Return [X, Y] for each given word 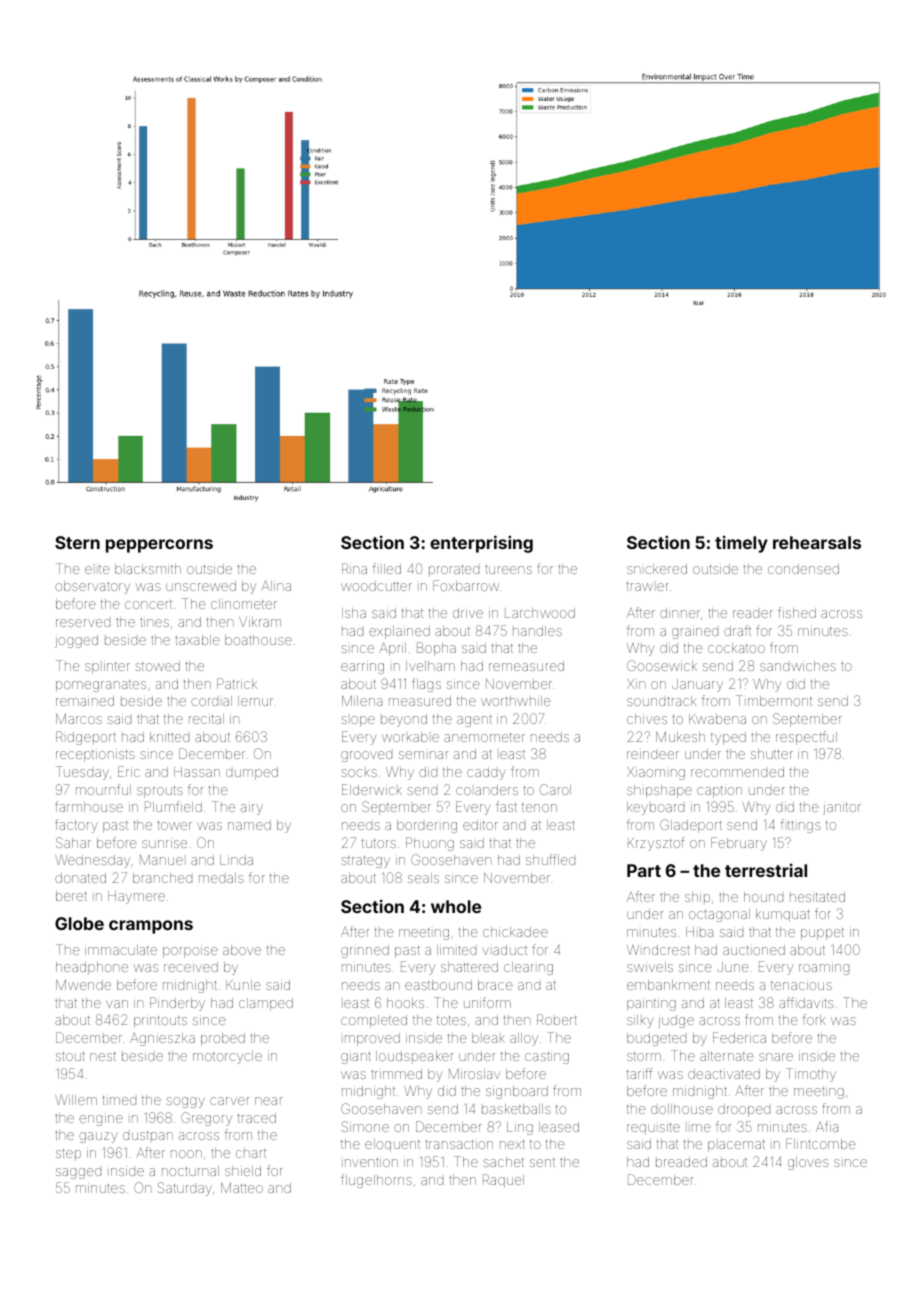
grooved [366, 756]
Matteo [242, 1187]
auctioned [754, 950]
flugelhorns [376, 1181]
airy [252, 809]
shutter [772, 754]
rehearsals [817, 542]
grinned [365, 951]
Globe [79, 923]
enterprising [481, 544]
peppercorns [159, 546]
